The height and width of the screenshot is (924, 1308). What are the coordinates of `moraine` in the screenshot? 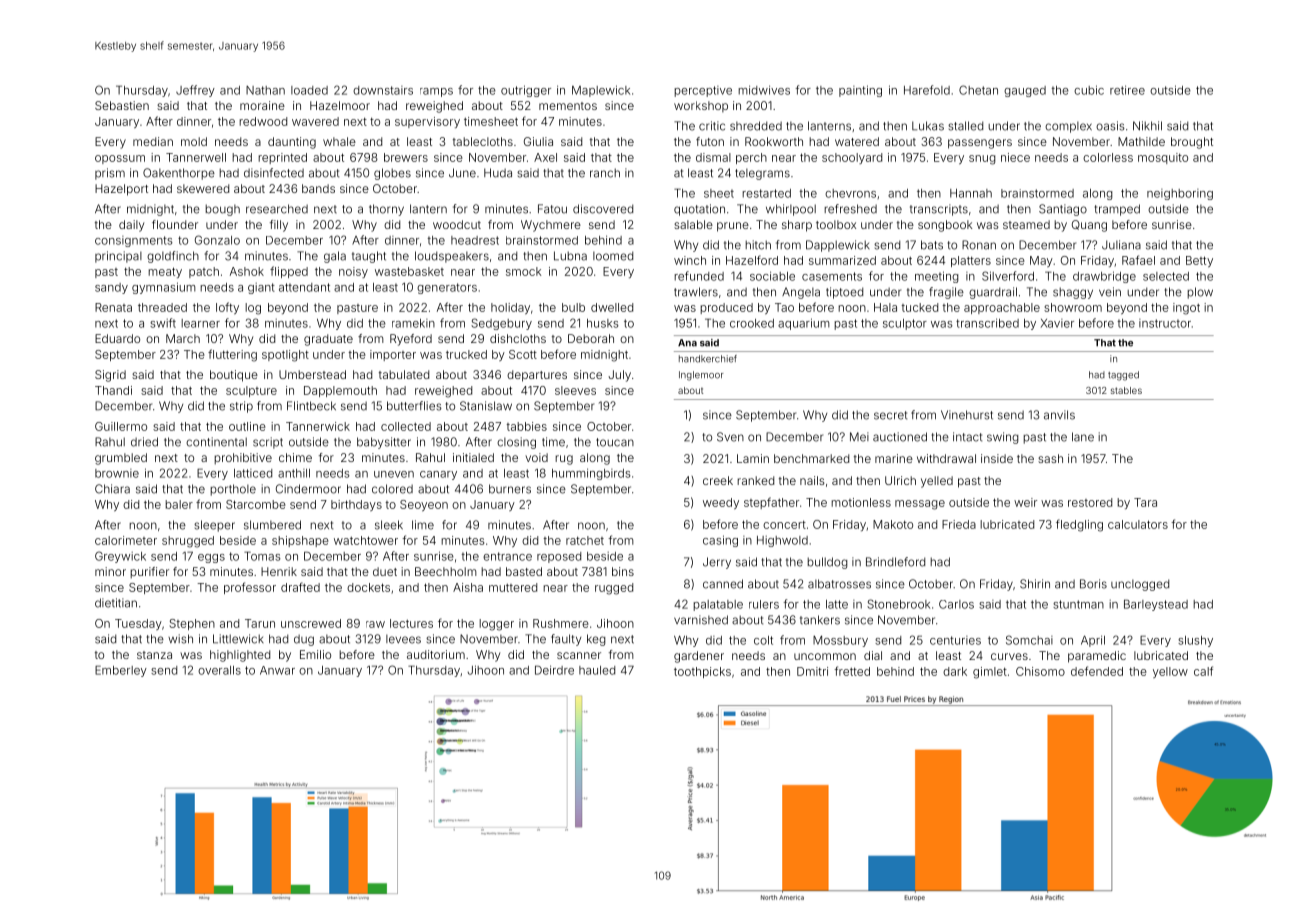 It's located at (262, 105).
